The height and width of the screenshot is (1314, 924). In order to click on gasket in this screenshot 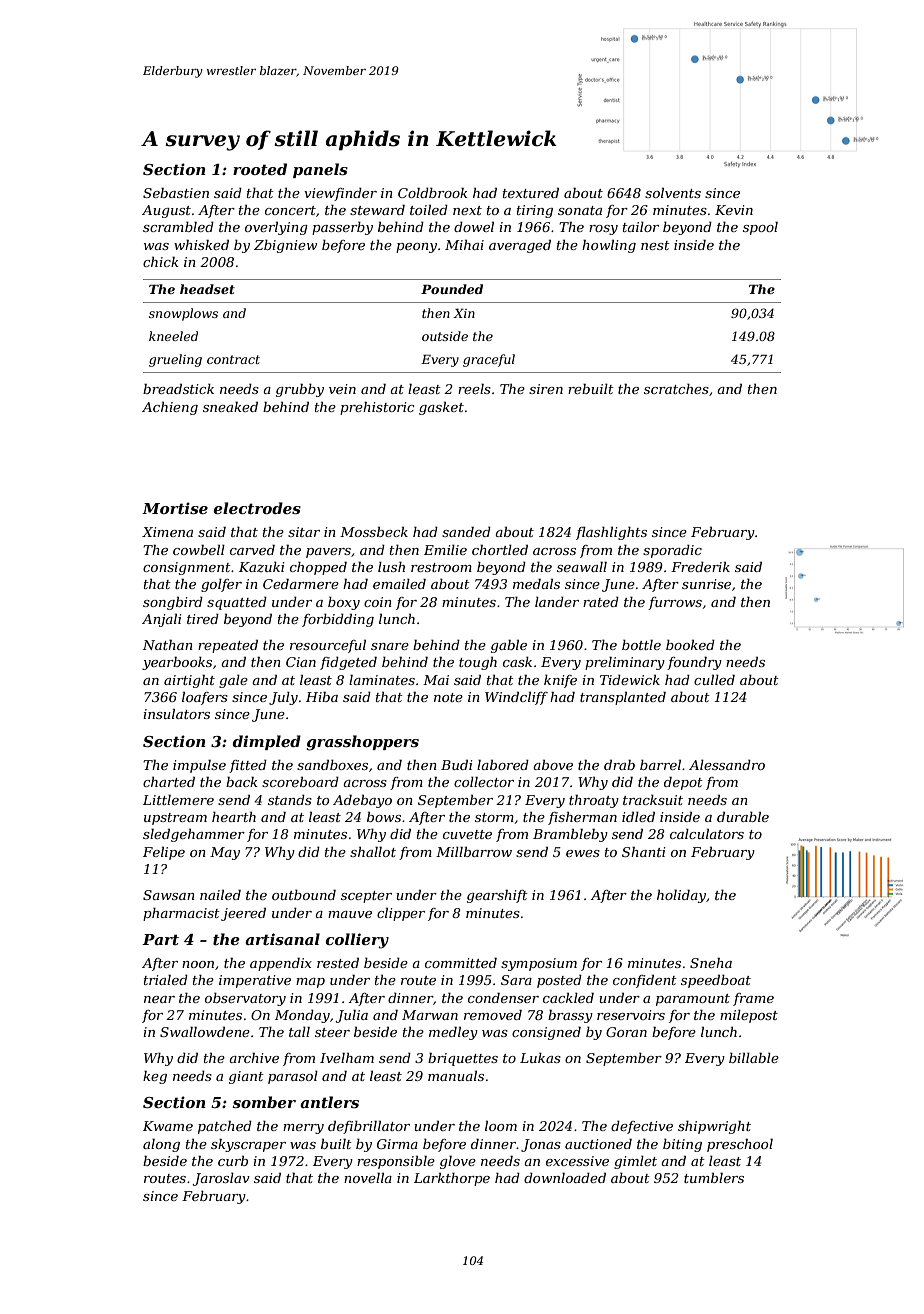, I will do `click(441, 408)`.
